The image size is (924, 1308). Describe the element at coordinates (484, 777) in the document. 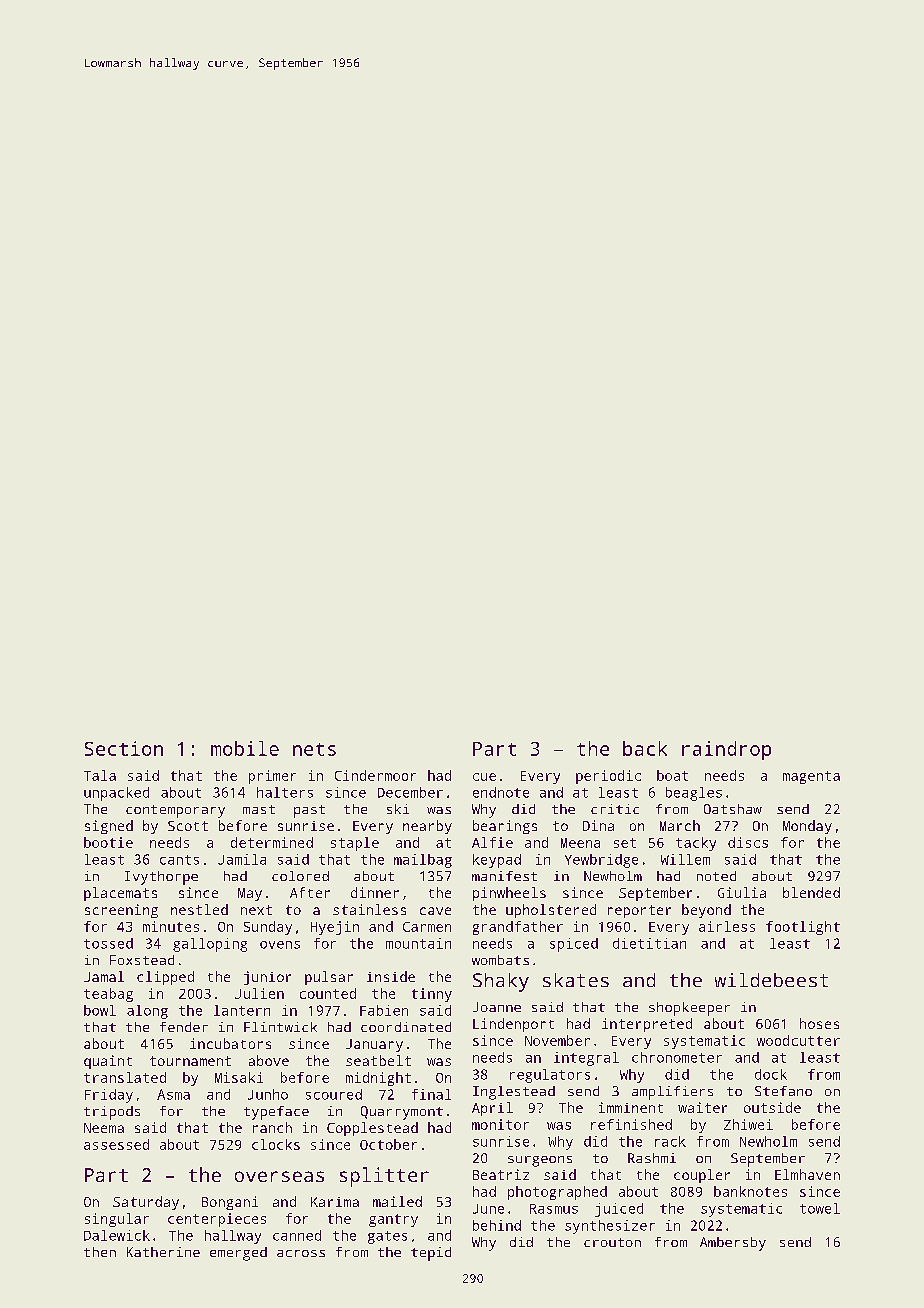

I see `cue` at that location.
